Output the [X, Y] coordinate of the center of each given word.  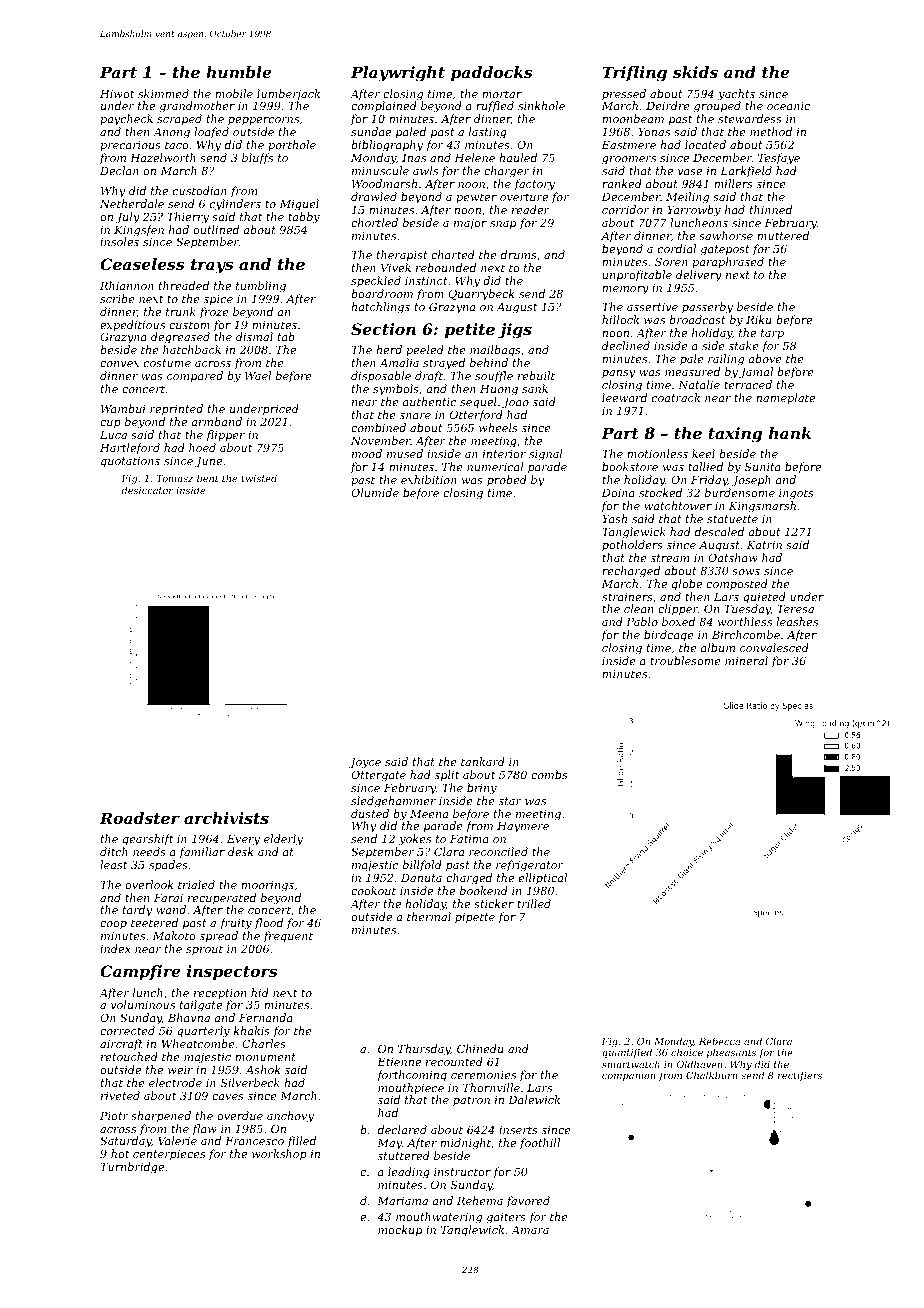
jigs [515, 331]
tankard [483, 761]
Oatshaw [733, 557]
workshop [279, 1155]
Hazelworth [163, 157]
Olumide [375, 492]
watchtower [678, 505]
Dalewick [534, 1099]
